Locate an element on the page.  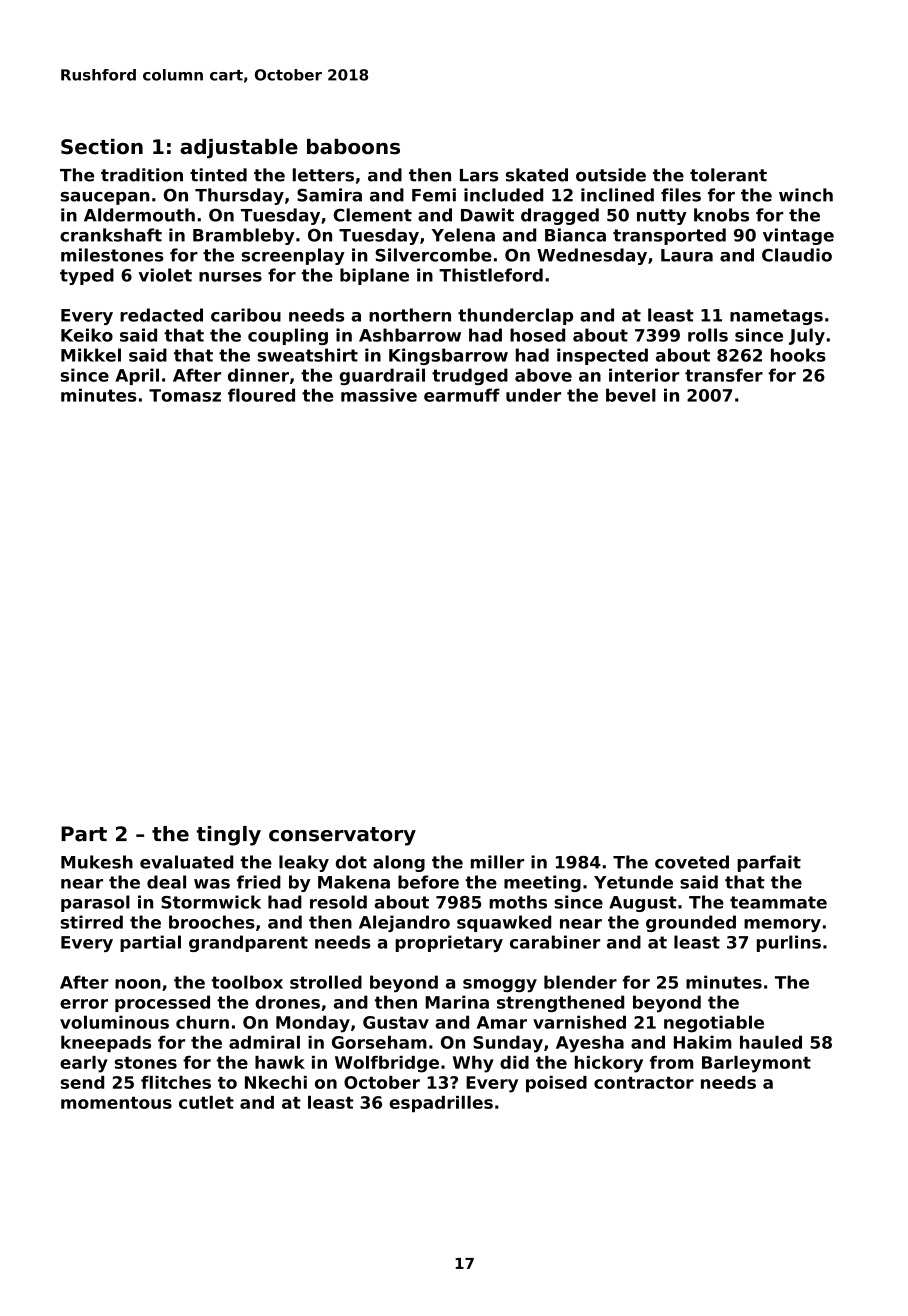
tolerant is located at coordinates (728, 175).
